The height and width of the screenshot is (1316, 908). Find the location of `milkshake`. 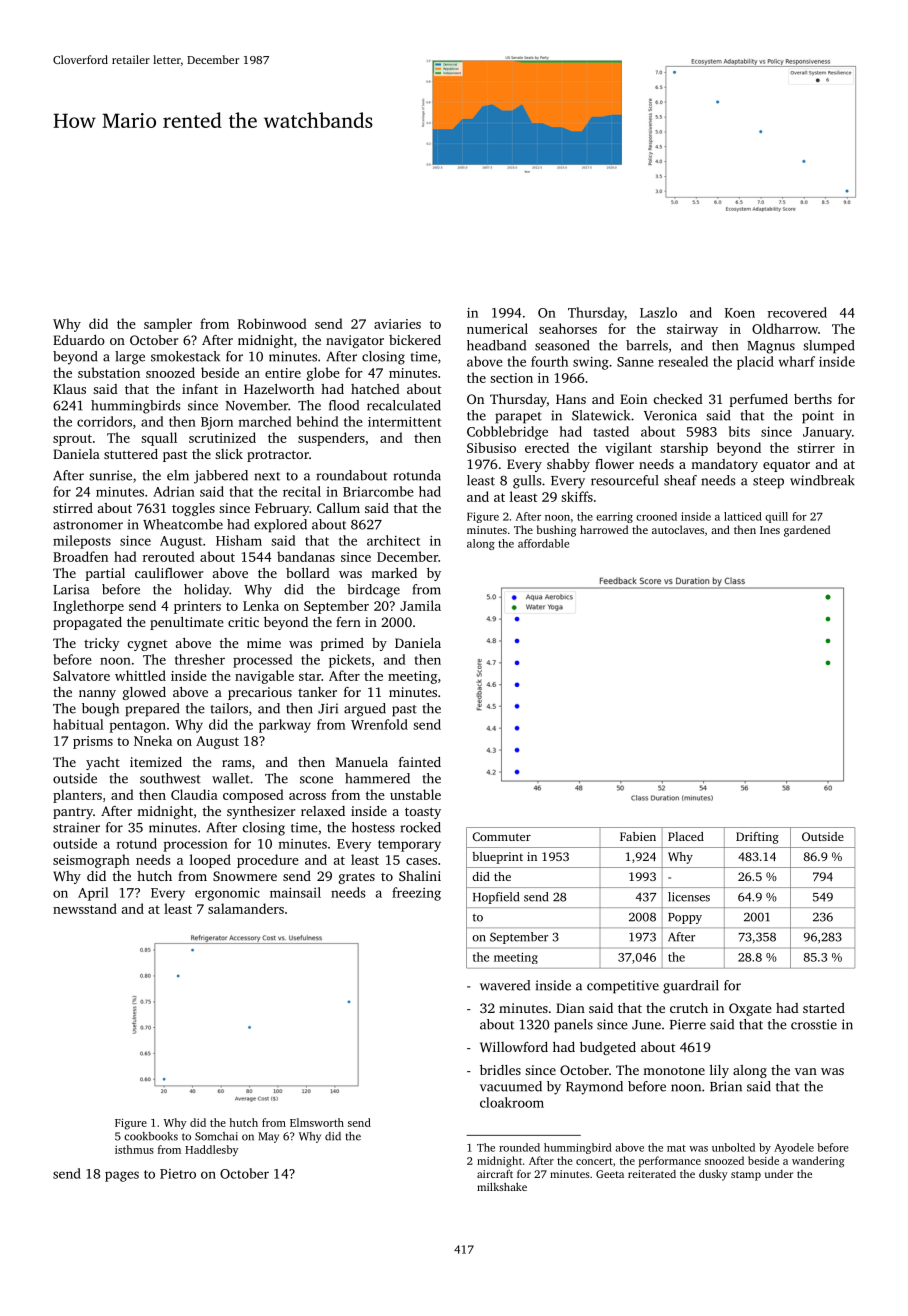

milkshake is located at coordinates (502, 1186).
